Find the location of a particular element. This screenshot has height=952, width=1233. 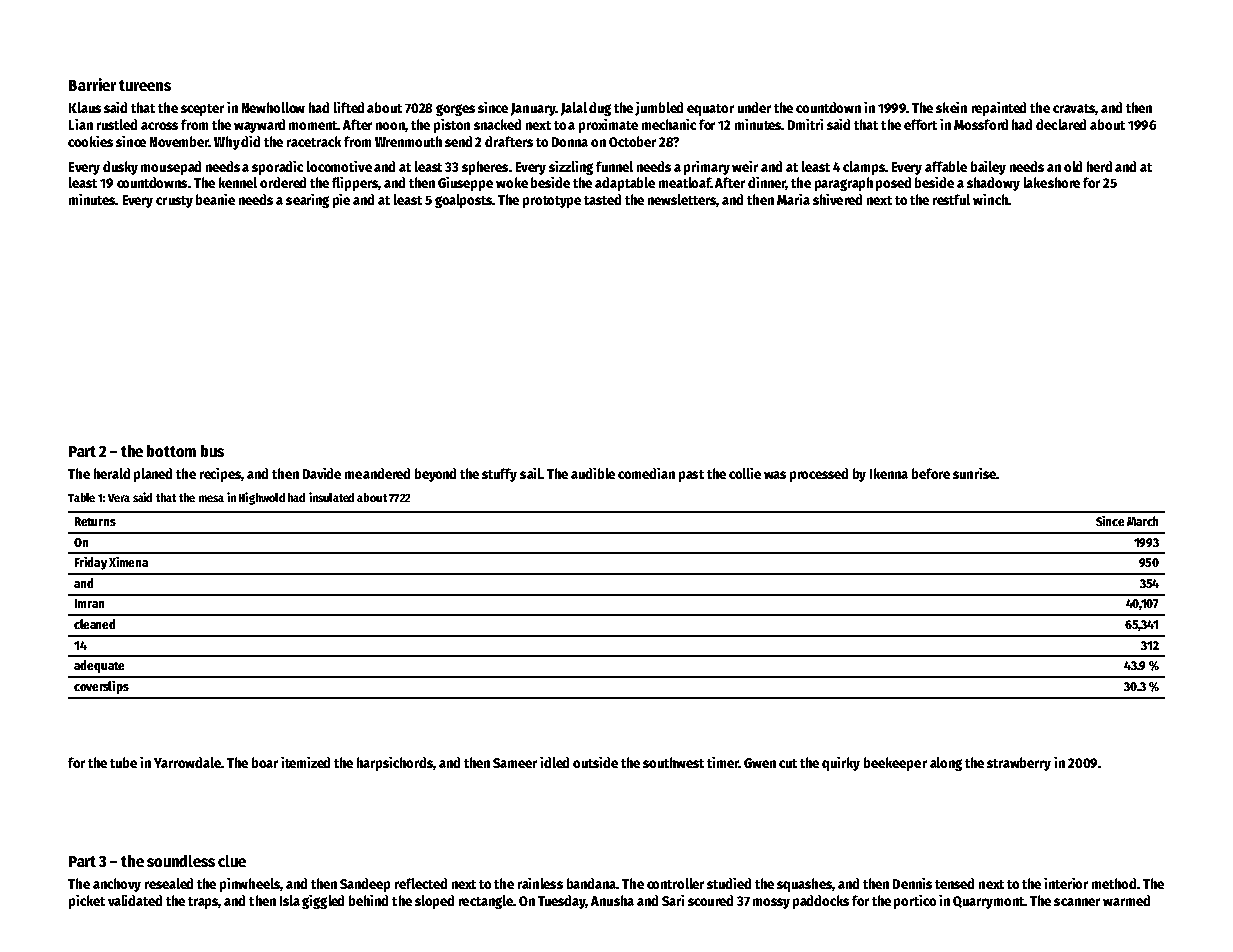

rectangle is located at coordinates (486, 902).
